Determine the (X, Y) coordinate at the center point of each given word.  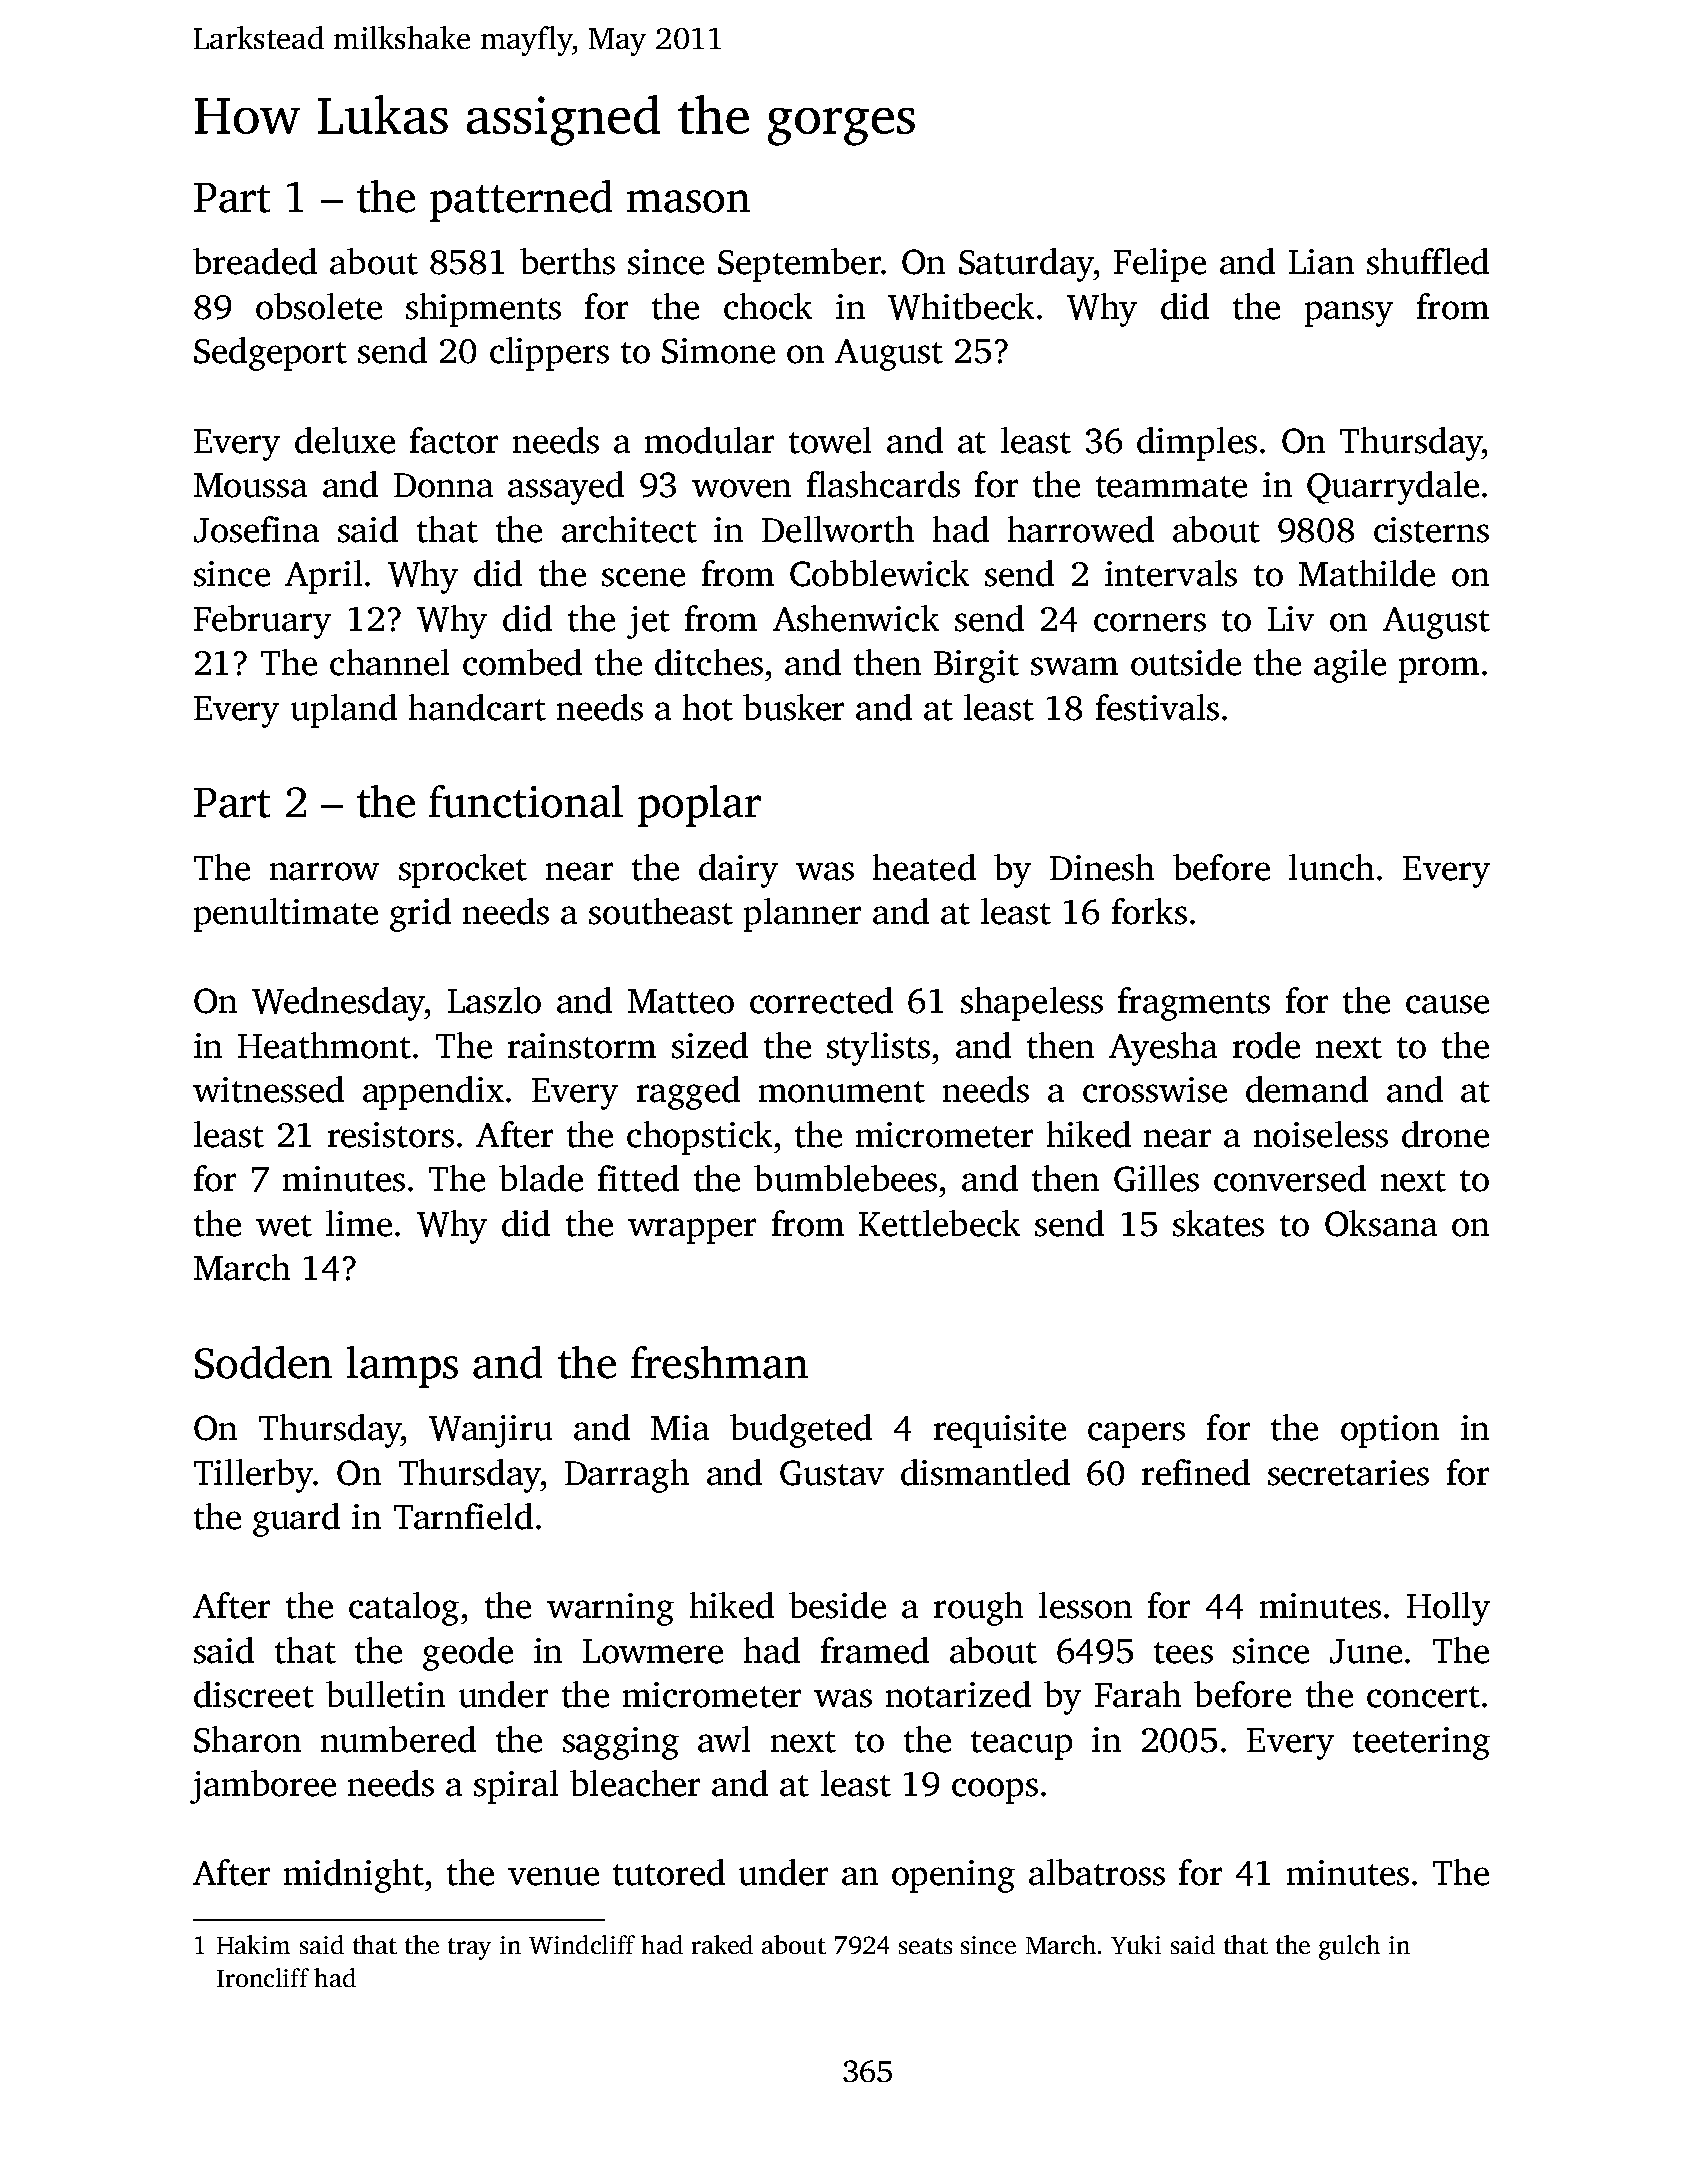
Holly (1448, 1609)
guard (296, 1520)
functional (526, 801)
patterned (521, 201)
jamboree (263, 1787)
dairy (738, 871)
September (799, 265)
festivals (1157, 707)
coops (995, 1791)
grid (420, 915)
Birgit (976, 666)
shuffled (1428, 261)
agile (1350, 666)
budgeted (801, 1431)
